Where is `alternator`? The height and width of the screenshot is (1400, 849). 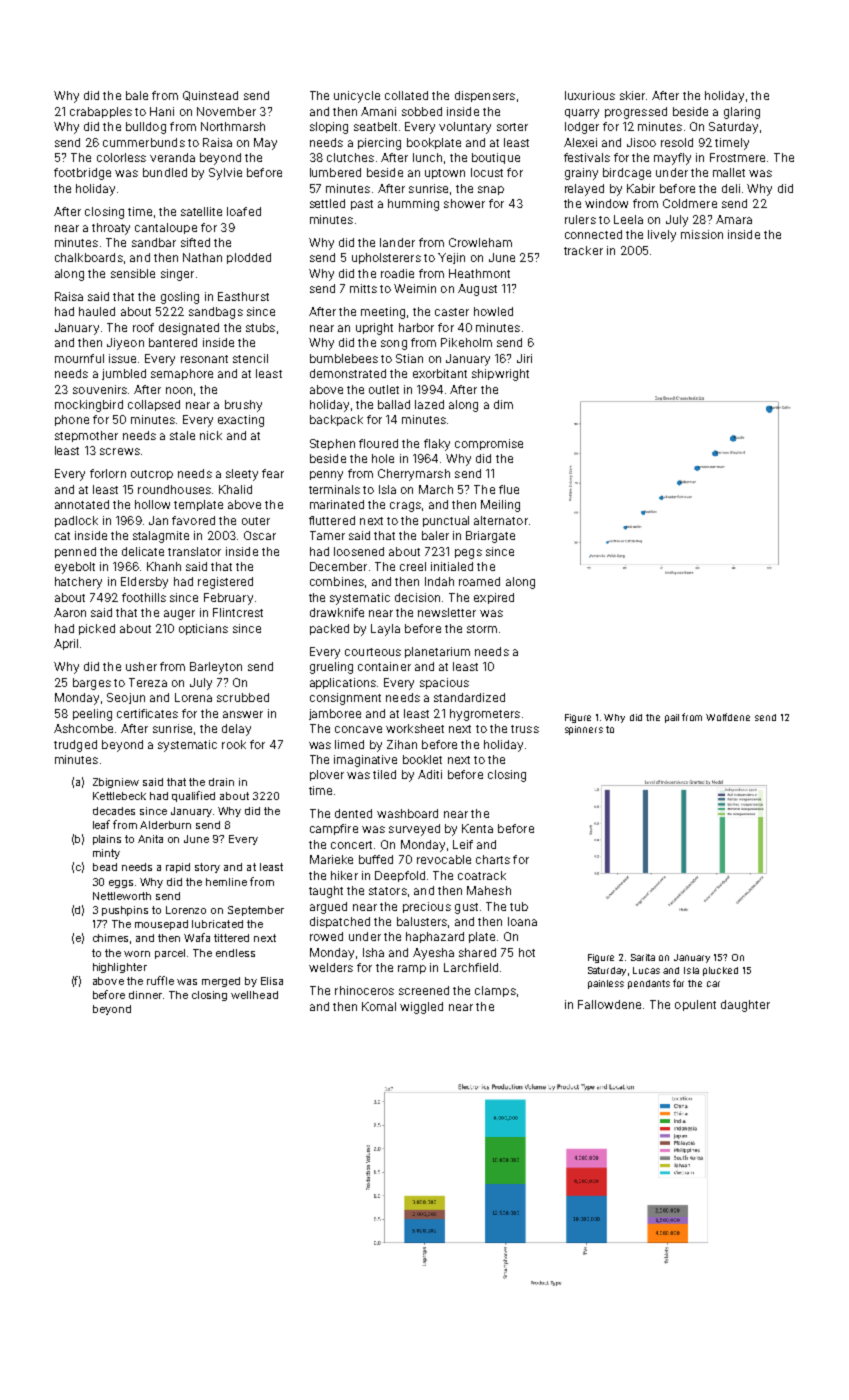
alternator is located at coordinates (501, 520).
